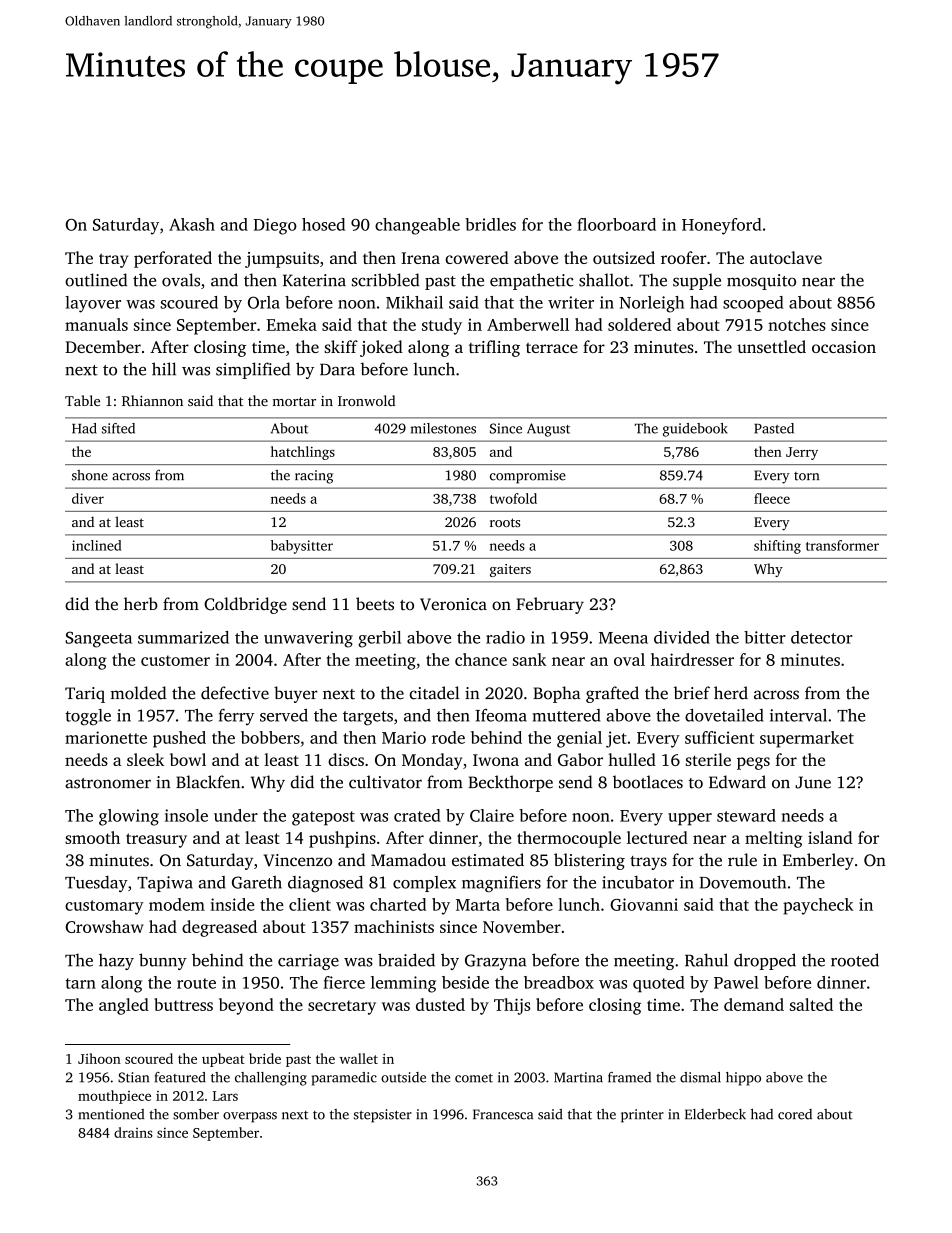 The width and height of the screenshot is (952, 1233). I want to click on Honeyford, so click(721, 226).
